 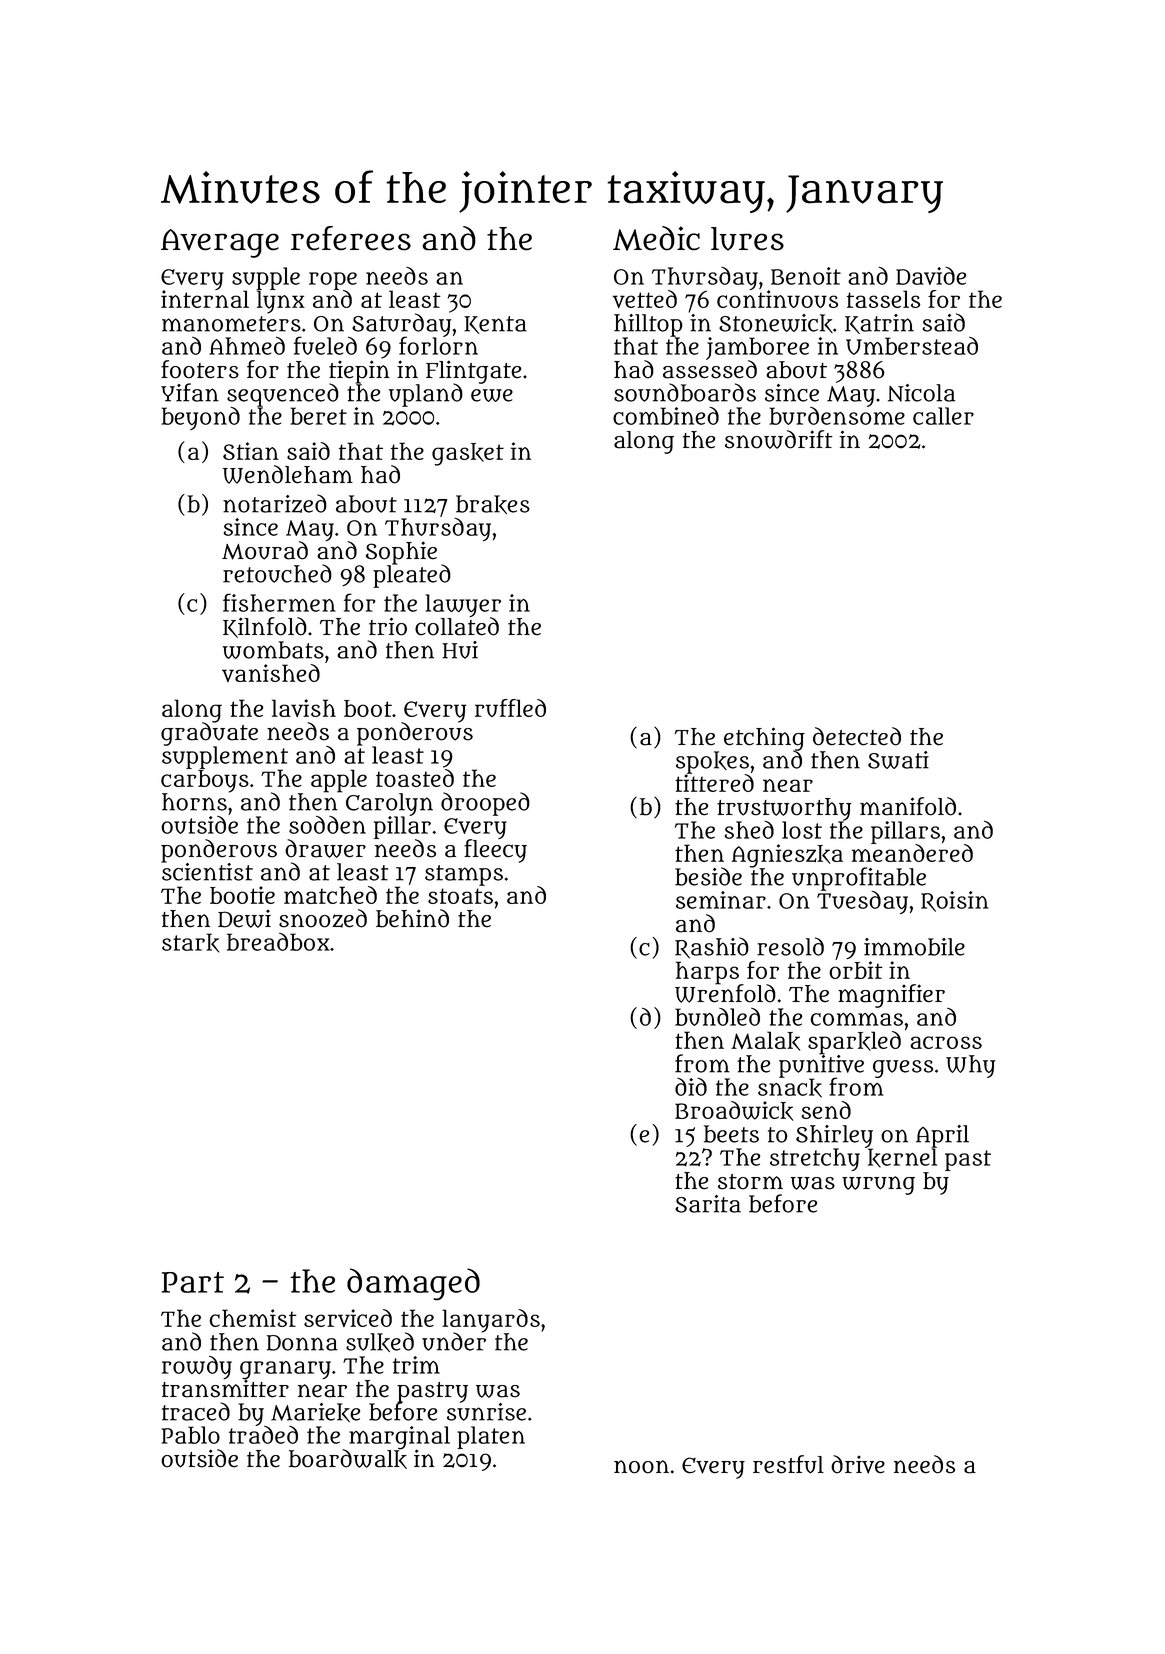 What do you see at coordinates (858, 1464) in the screenshot?
I see `drive` at bounding box center [858, 1464].
